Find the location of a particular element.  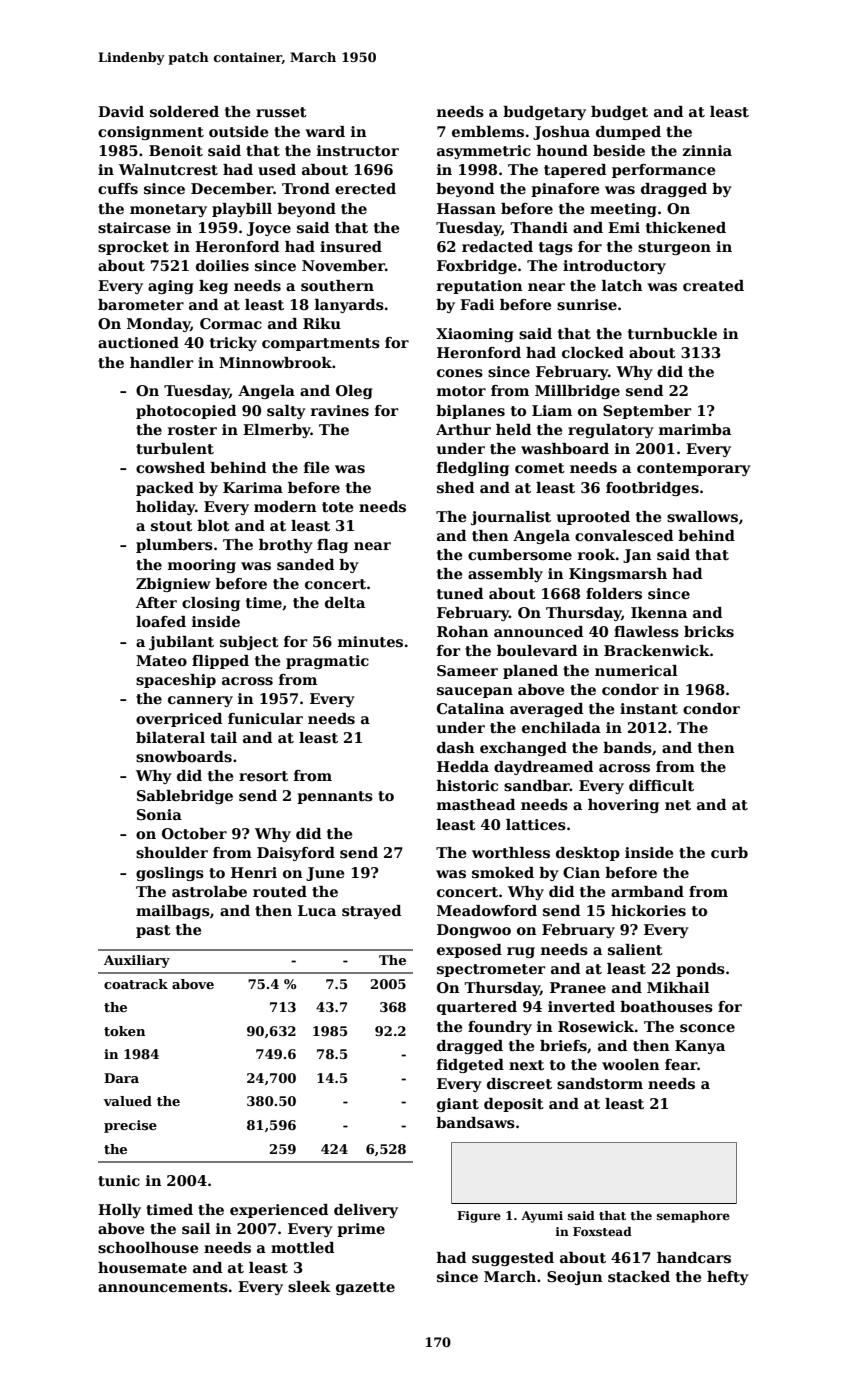

spectrometer is located at coordinates (491, 970).
